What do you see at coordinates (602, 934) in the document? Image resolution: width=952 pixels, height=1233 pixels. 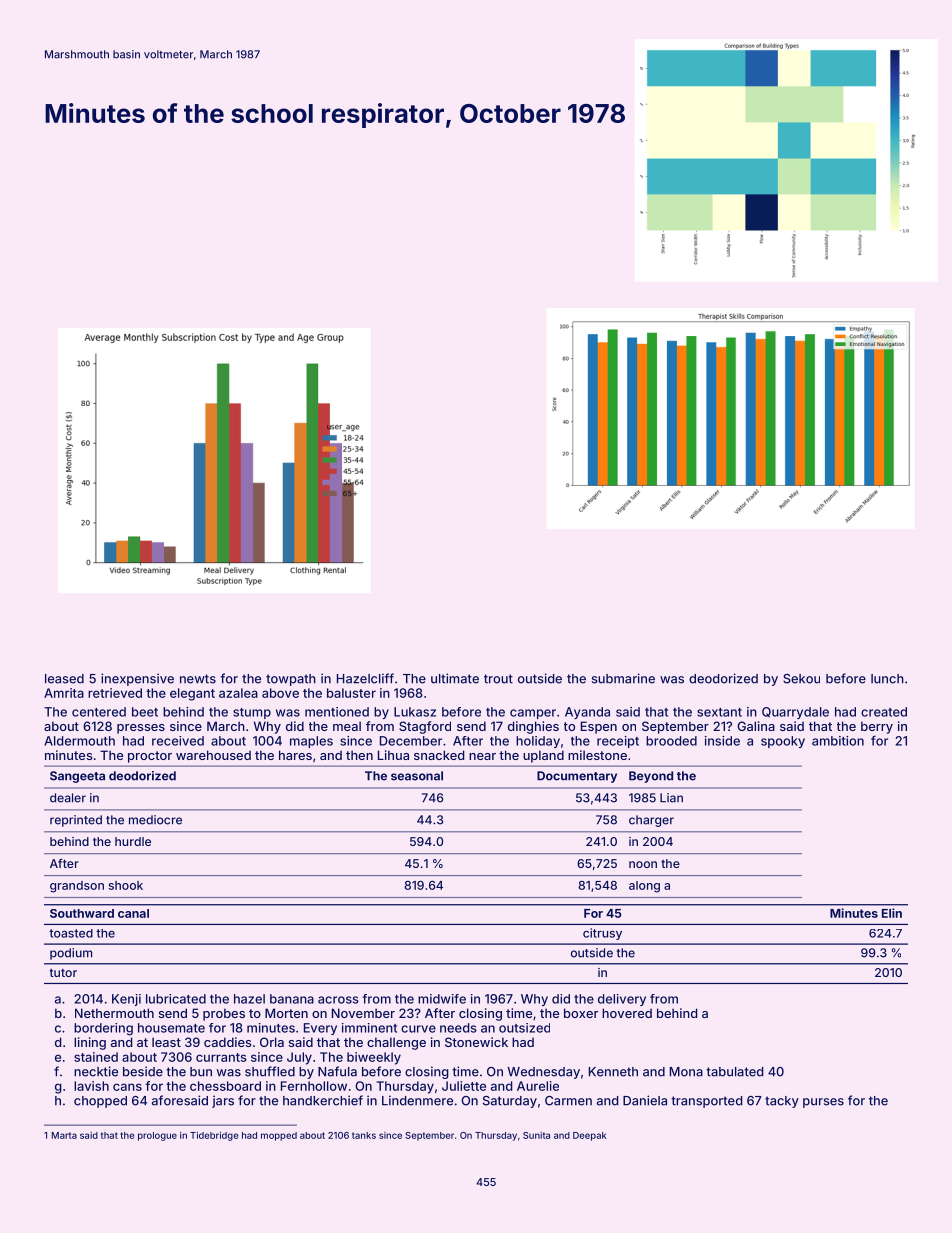 I see `citrusy` at bounding box center [602, 934].
